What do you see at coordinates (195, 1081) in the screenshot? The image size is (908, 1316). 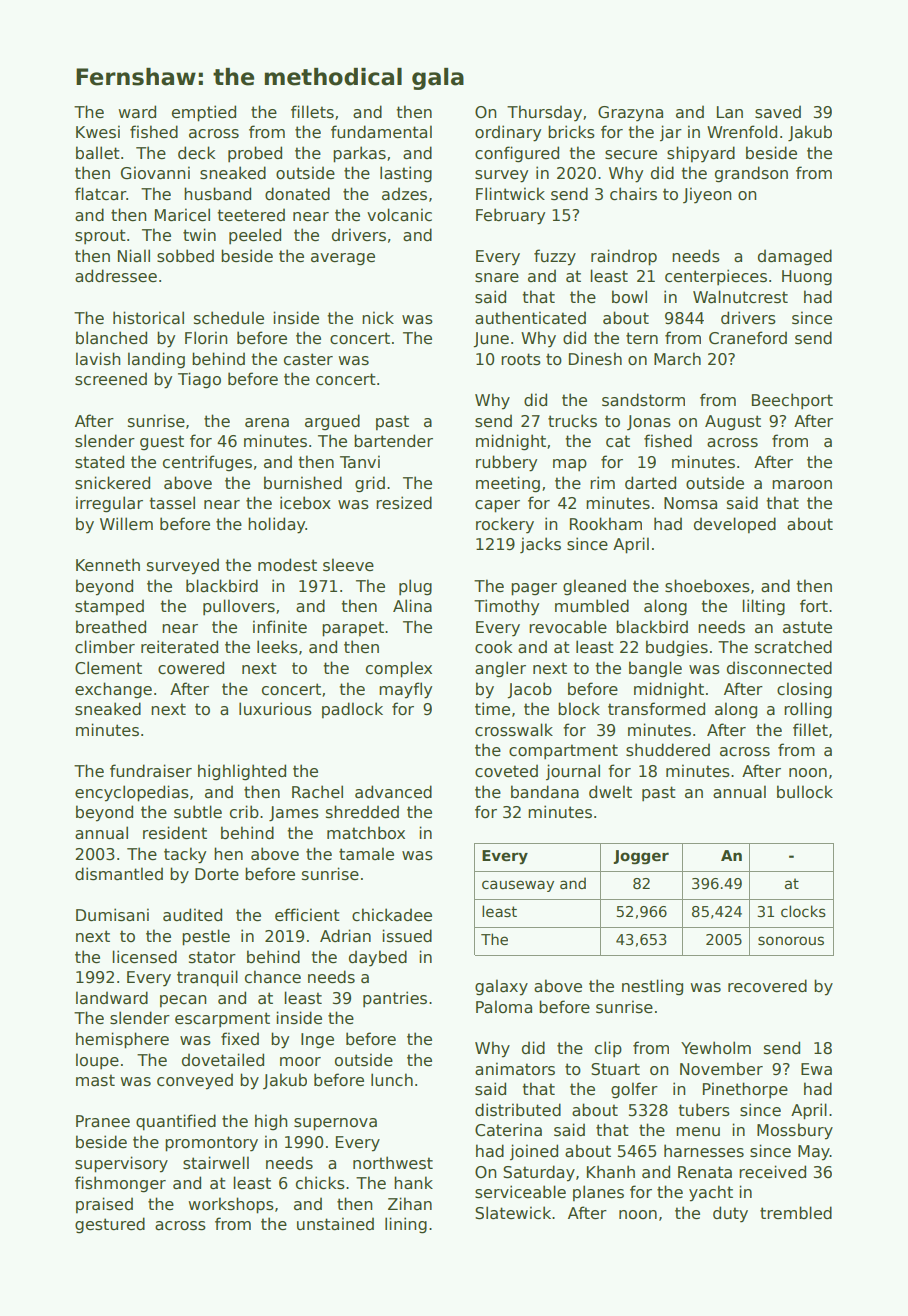 I see `conveyed` at bounding box center [195, 1081].
